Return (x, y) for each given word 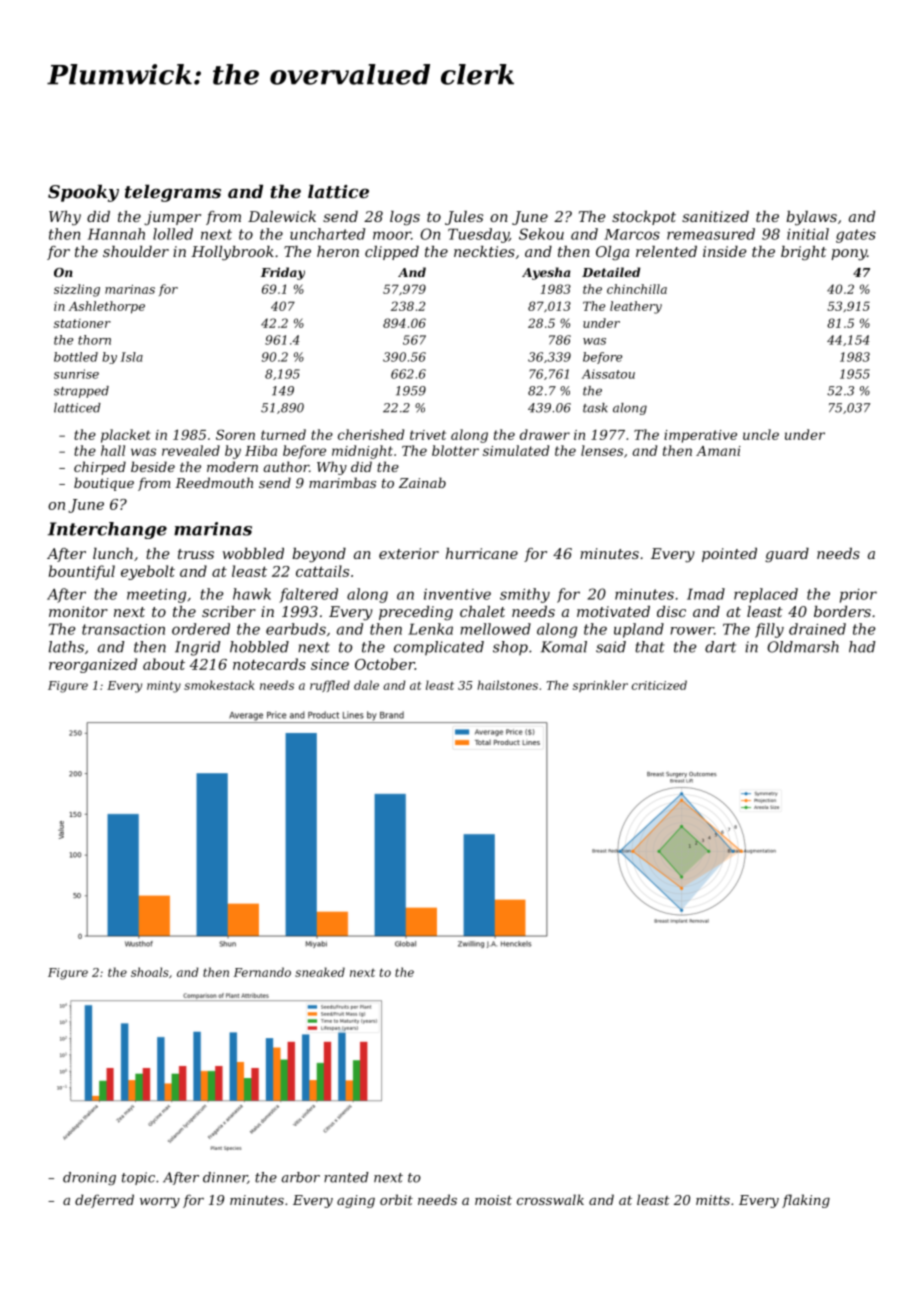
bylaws (811, 218)
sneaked (320, 972)
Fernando (262, 972)
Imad (706, 594)
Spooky (83, 193)
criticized (659, 685)
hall (113, 450)
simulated (516, 450)
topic (138, 1178)
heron (338, 251)
